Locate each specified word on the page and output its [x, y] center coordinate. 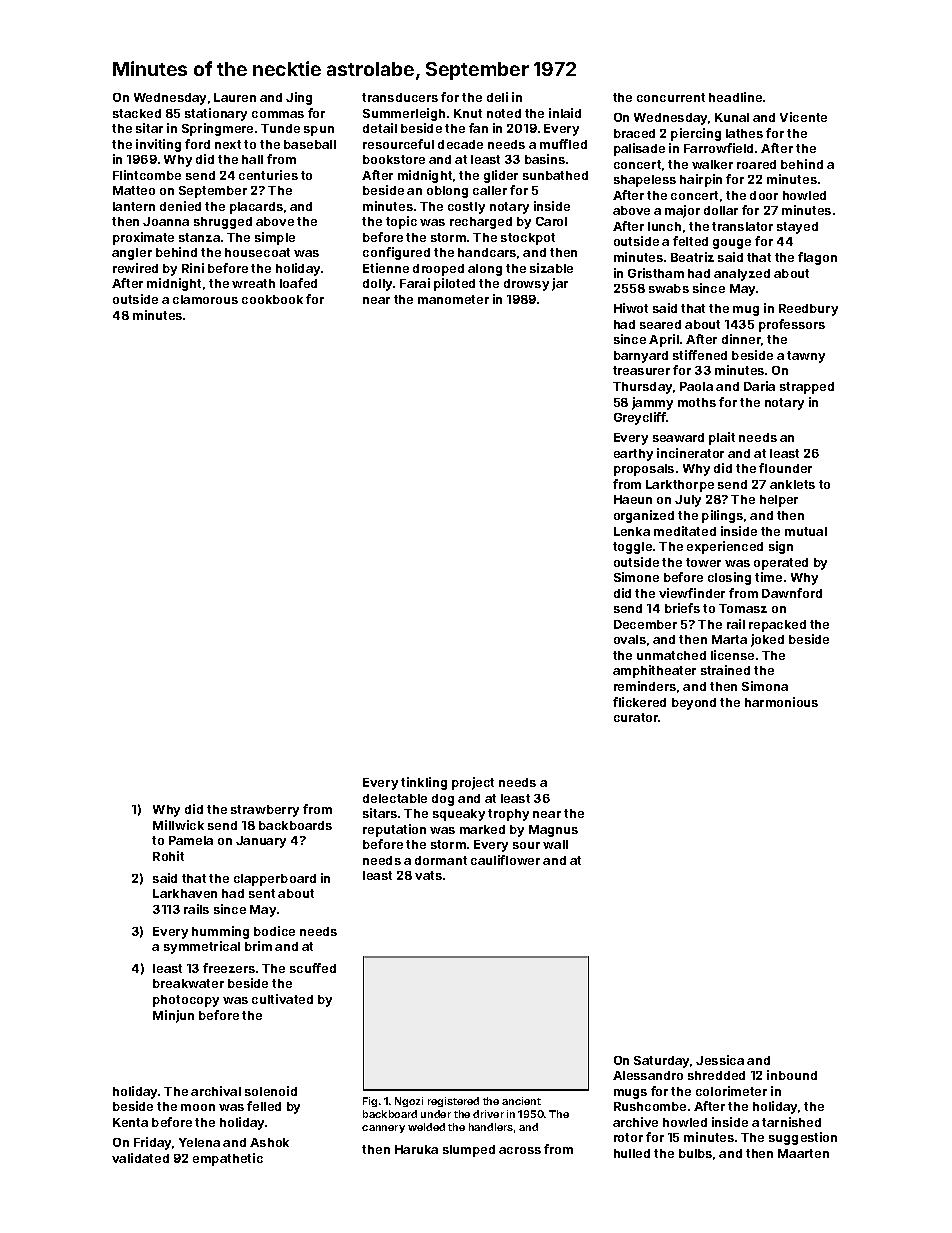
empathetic [228, 1159]
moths [697, 402]
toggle [632, 548]
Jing [299, 98]
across [520, 1150]
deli [497, 97]
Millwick [178, 825]
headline [735, 97]
